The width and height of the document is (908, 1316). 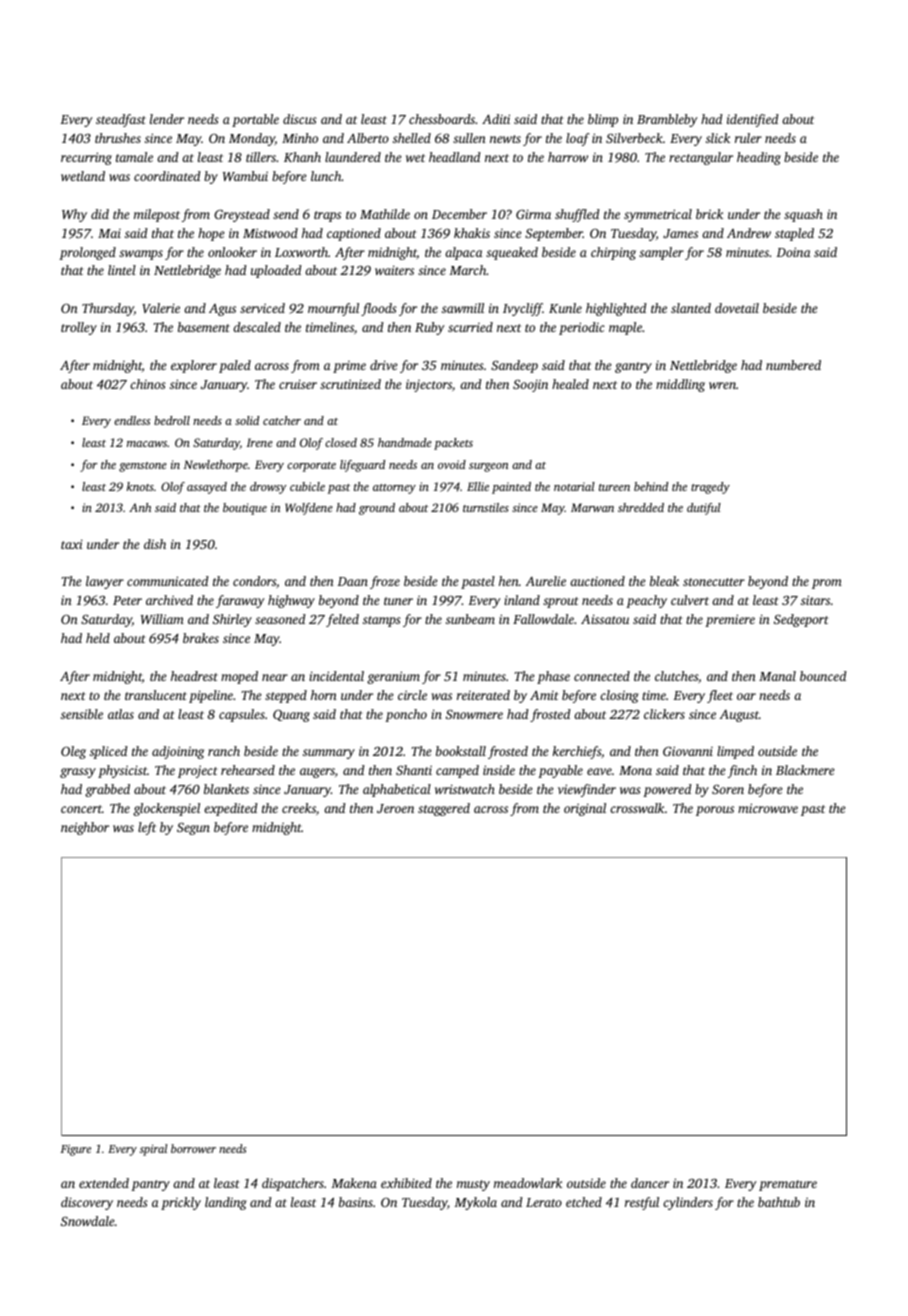 What do you see at coordinates (88, 1221) in the document?
I see `Snowdale` at bounding box center [88, 1221].
